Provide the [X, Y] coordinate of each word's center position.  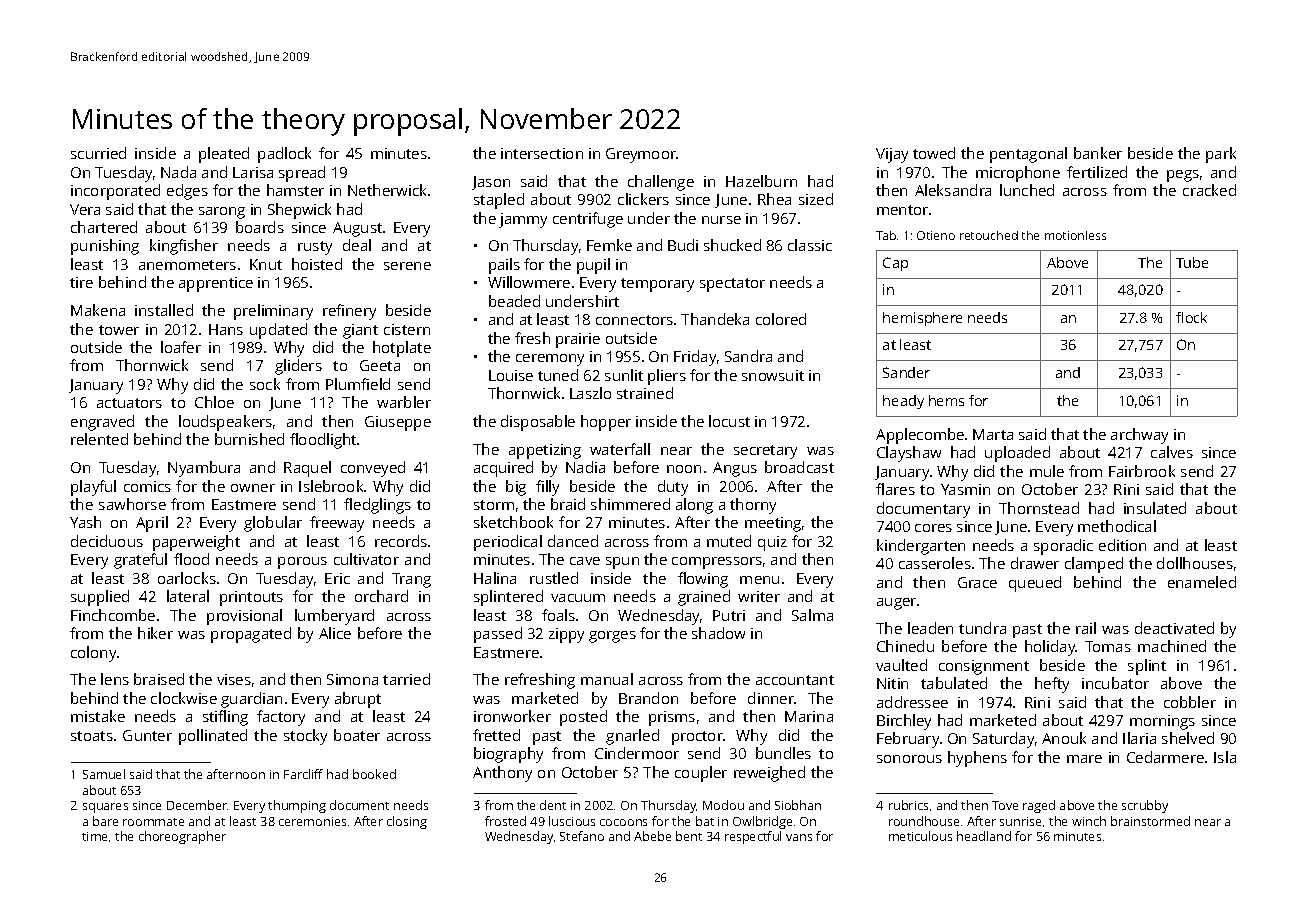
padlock [284, 155]
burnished [249, 439]
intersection [542, 153]
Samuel [104, 774]
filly [547, 488]
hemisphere [922, 319]
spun [622, 563]
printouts [251, 598]
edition [1122, 545]
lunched [1027, 190]
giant [360, 331]
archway [1139, 436]
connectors [634, 320]
